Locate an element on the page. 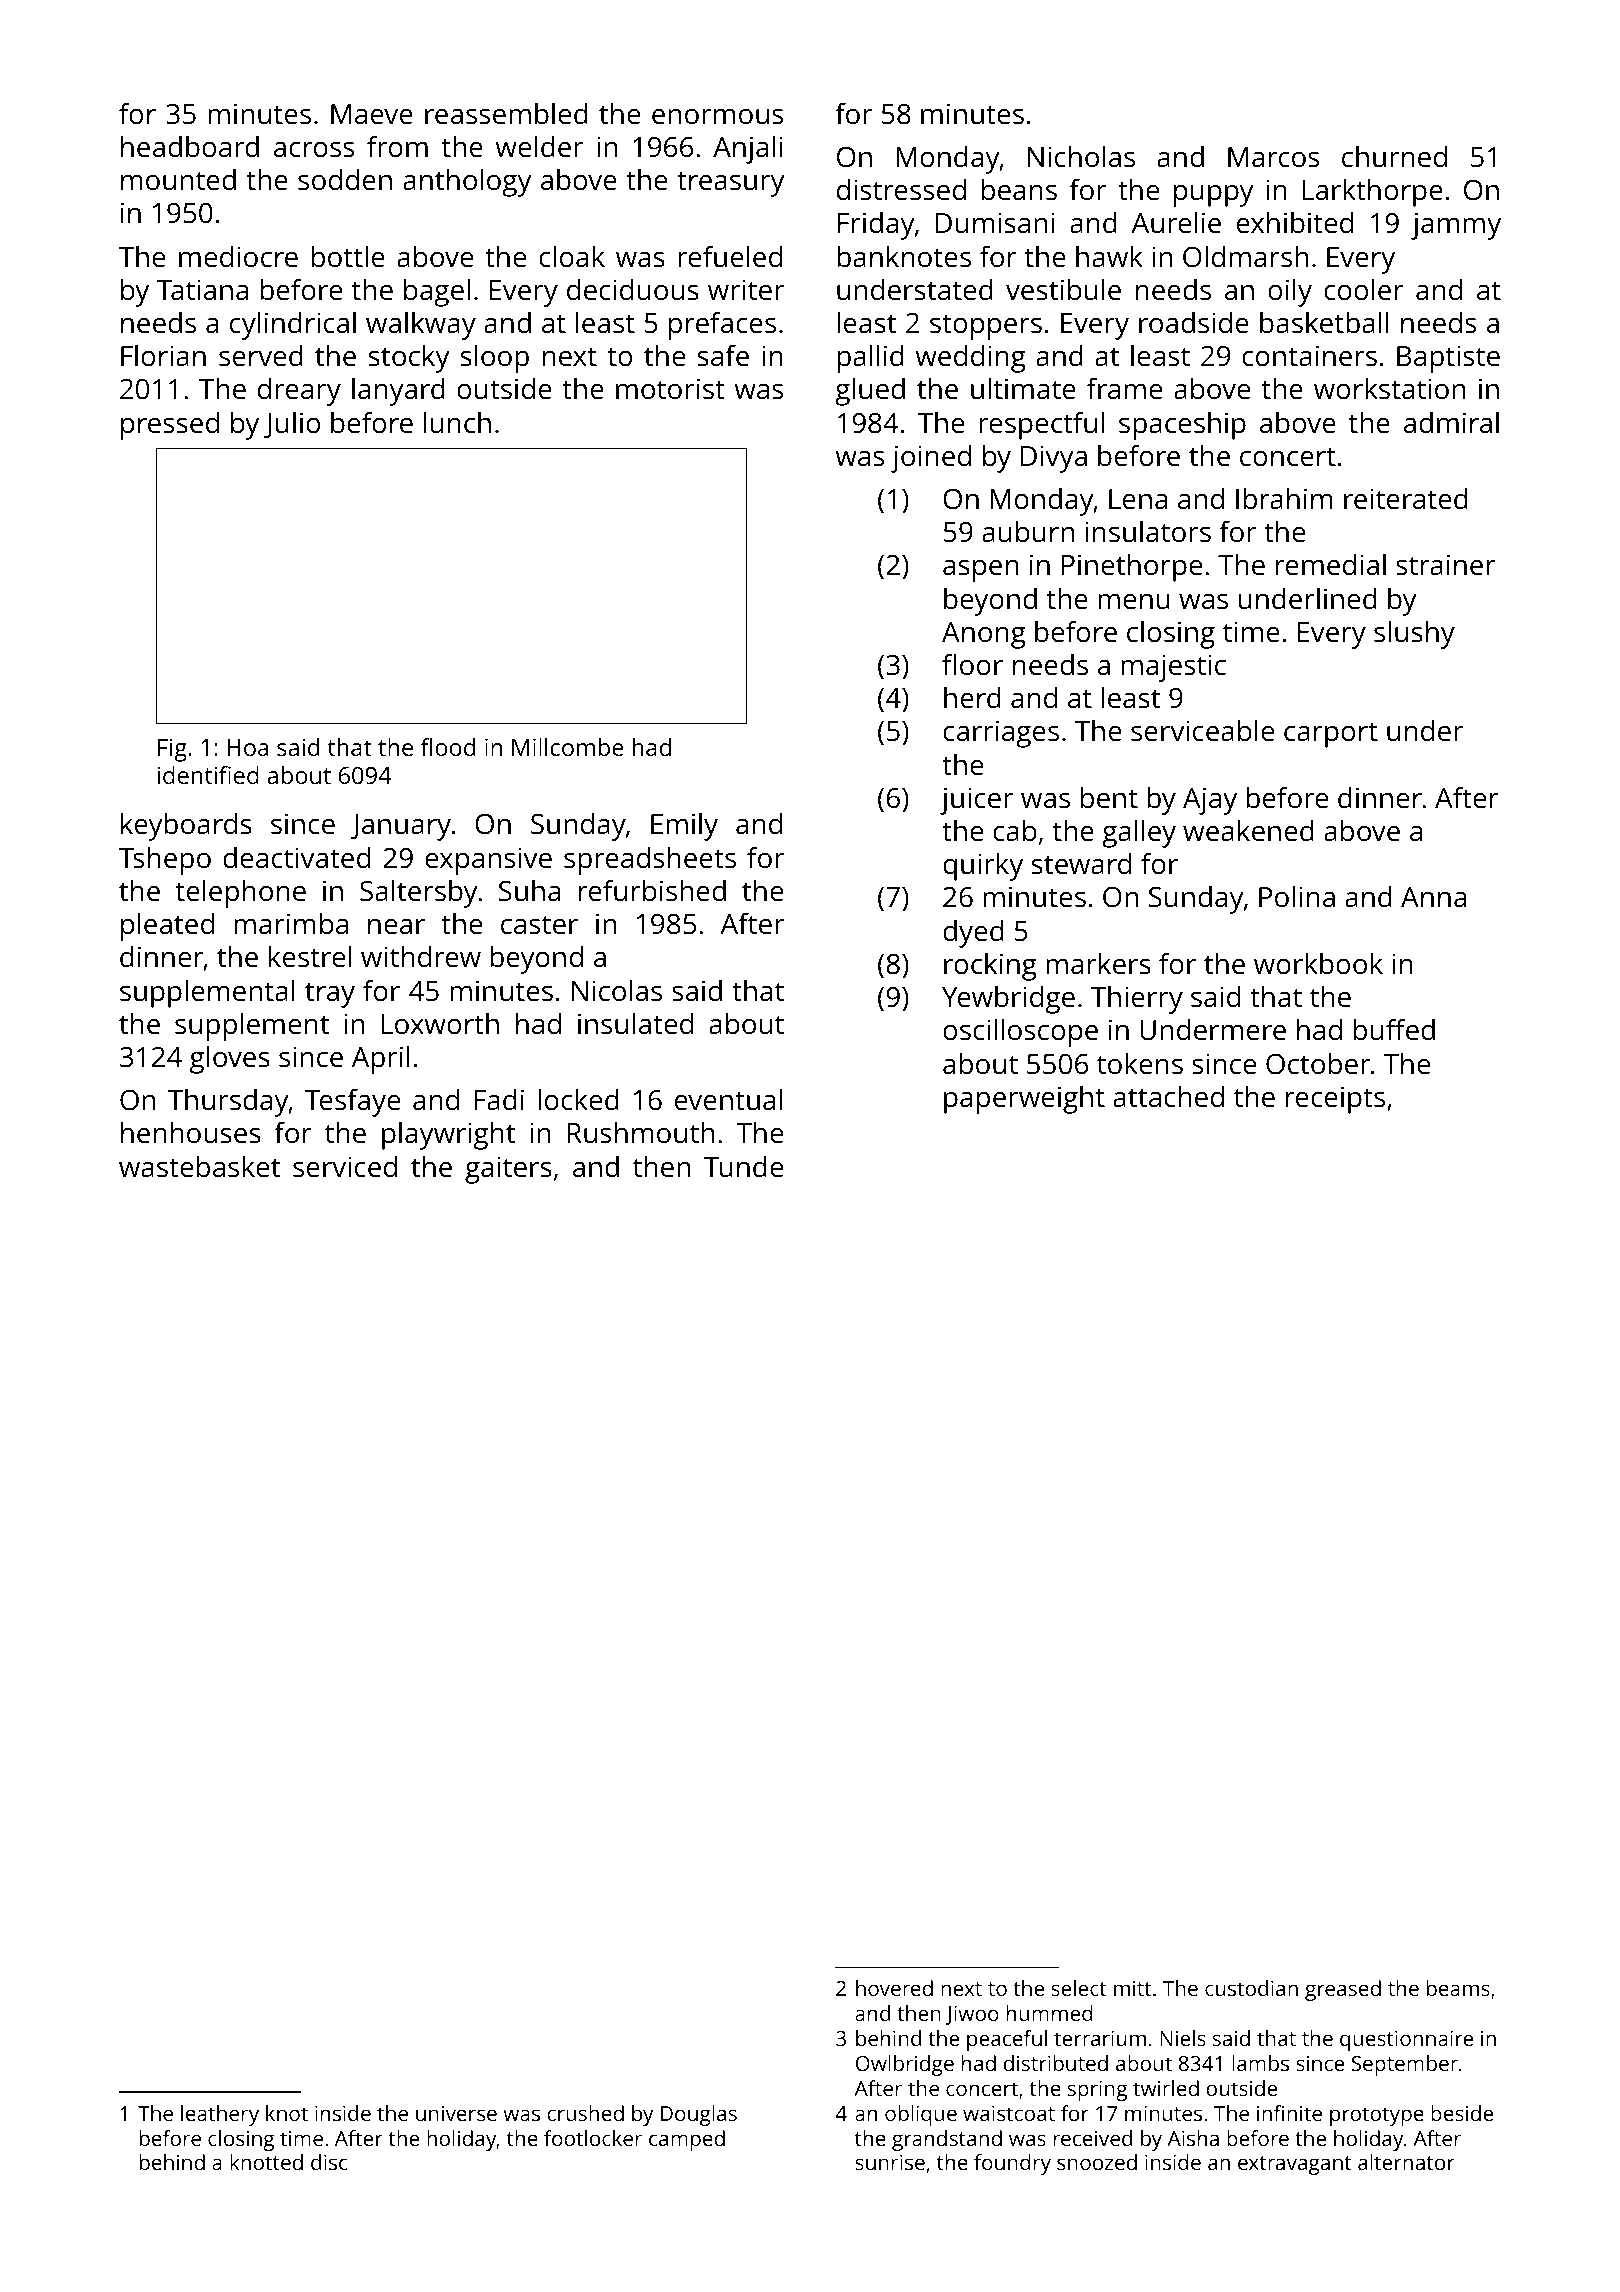 This page has height=2292, width=1620. disc is located at coordinates (329, 2162).
